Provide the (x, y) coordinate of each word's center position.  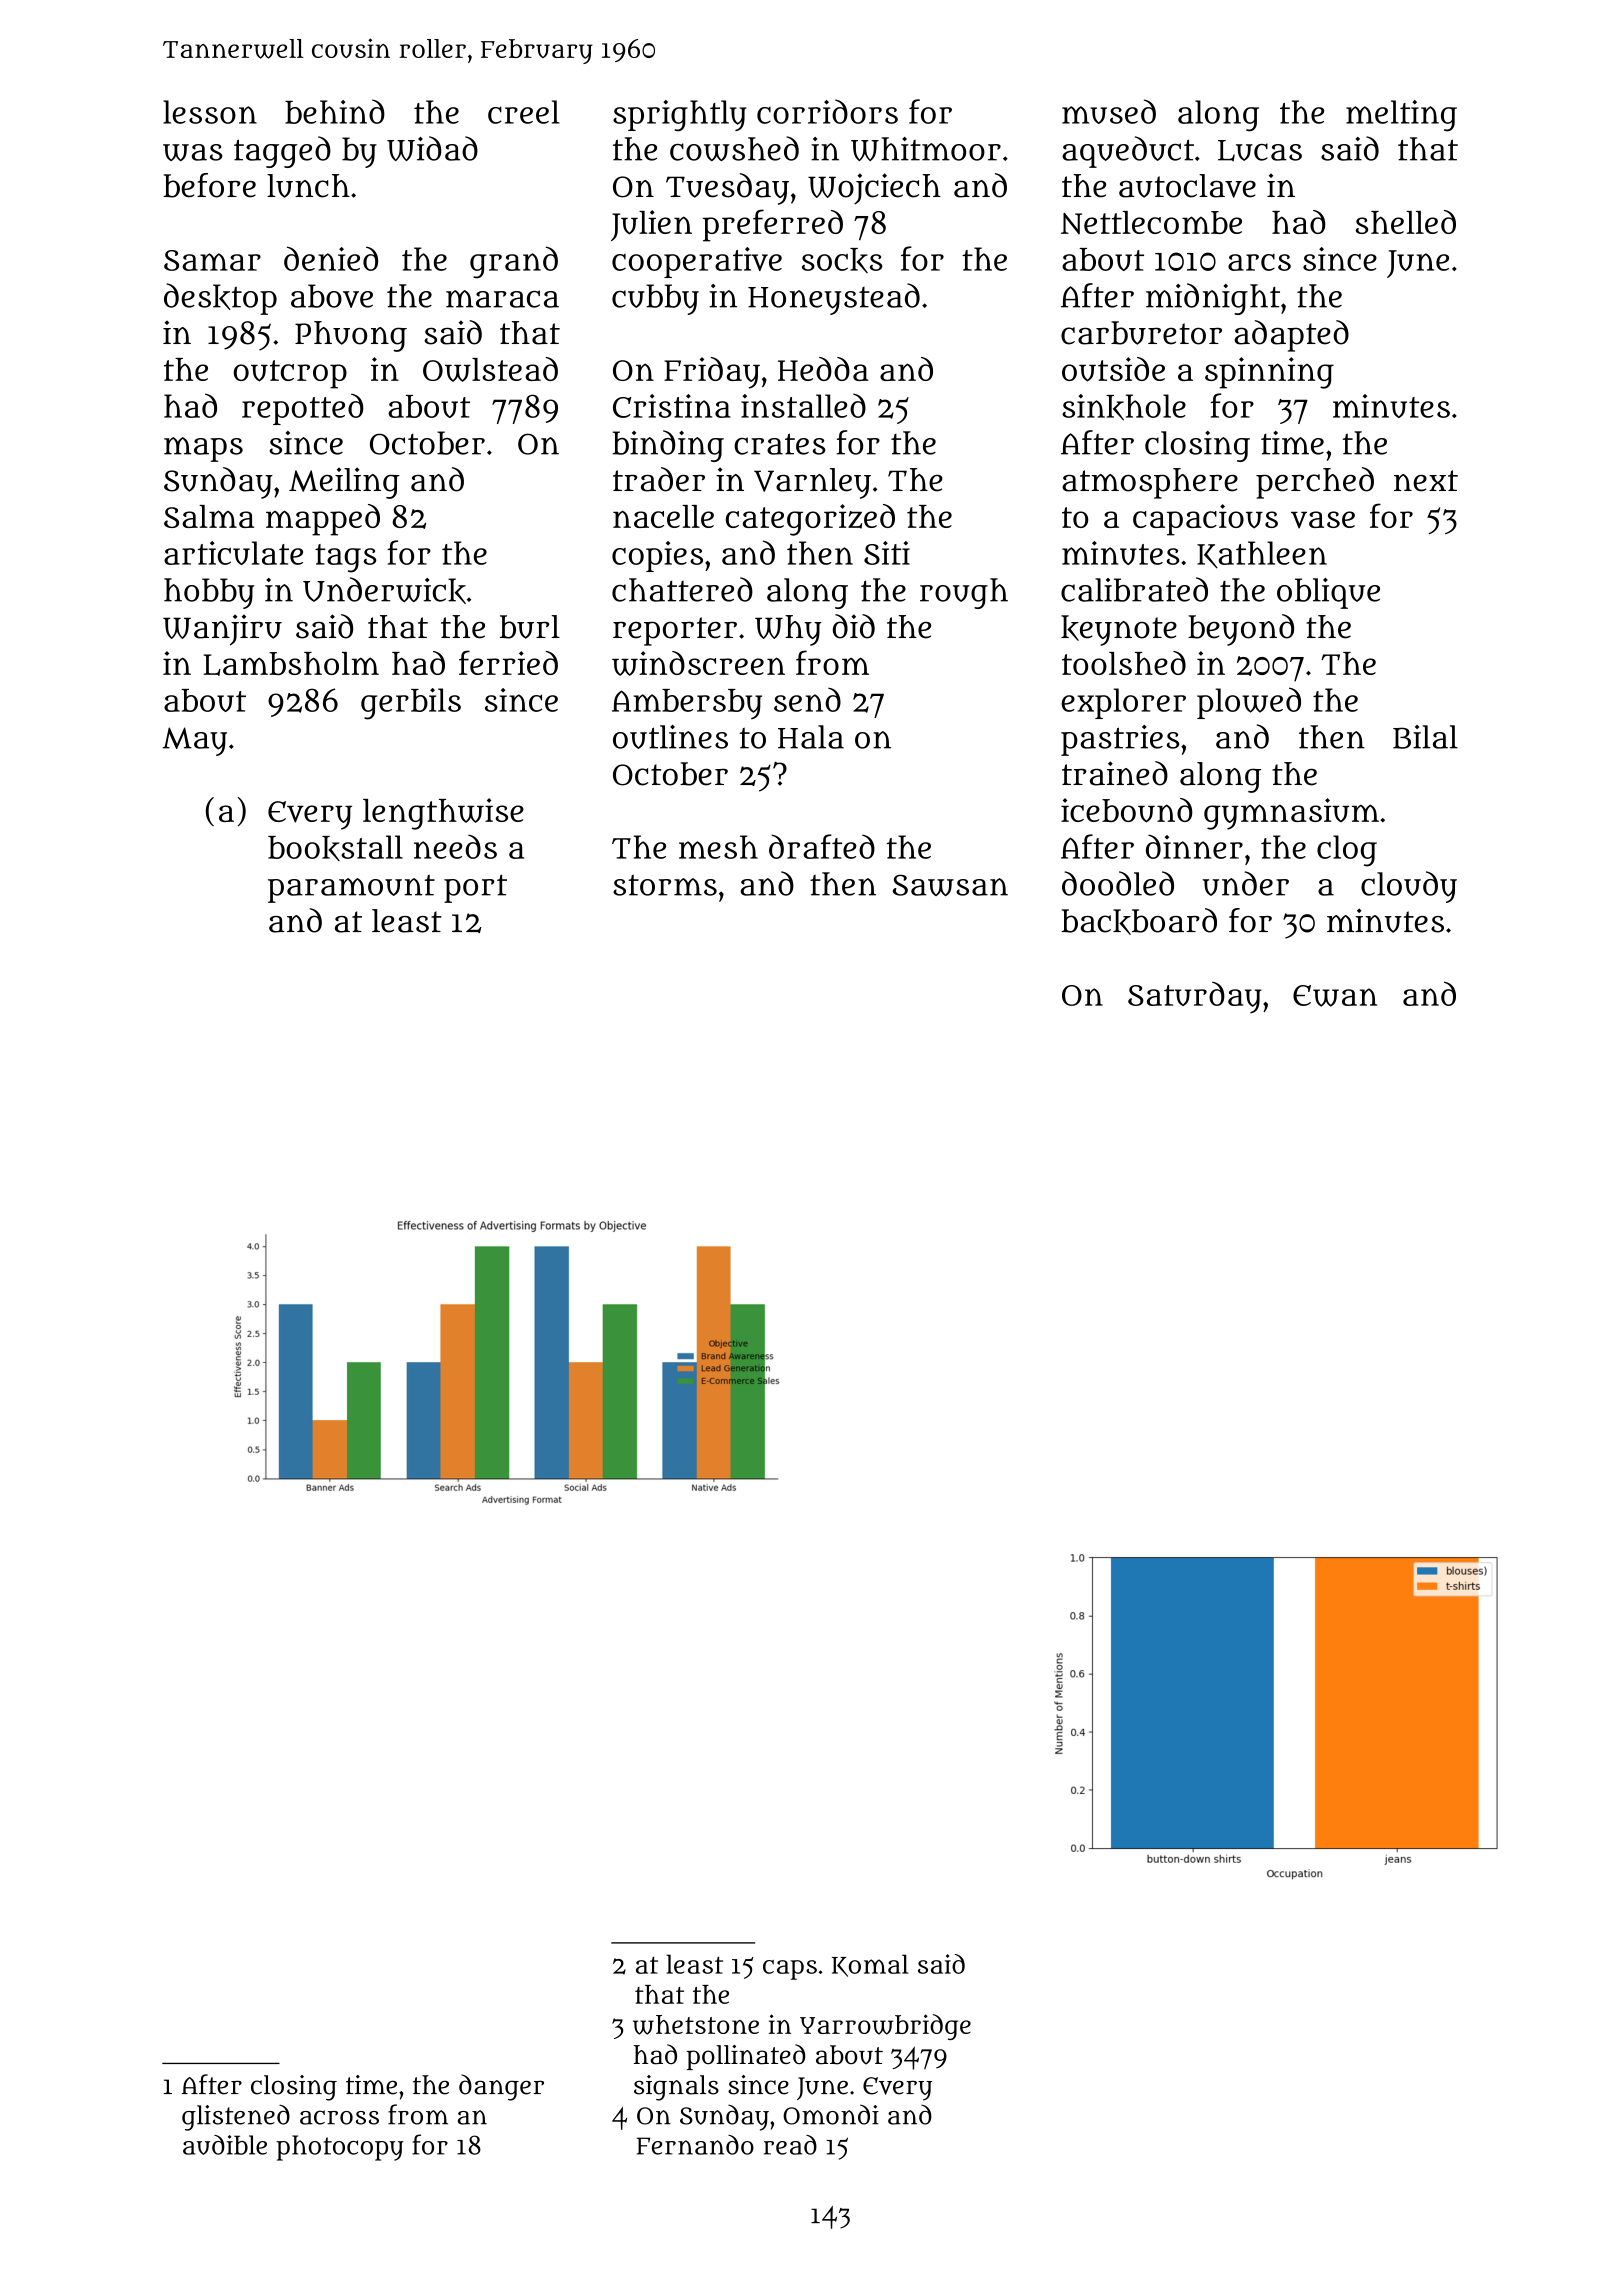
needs (455, 846)
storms (665, 885)
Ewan (1335, 996)
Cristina (672, 406)
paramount (351, 888)
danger (501, 2087)
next (1426, 481)
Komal (870, 1965)
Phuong (351, 336)
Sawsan (950, 885)
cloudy (1409, 887)
